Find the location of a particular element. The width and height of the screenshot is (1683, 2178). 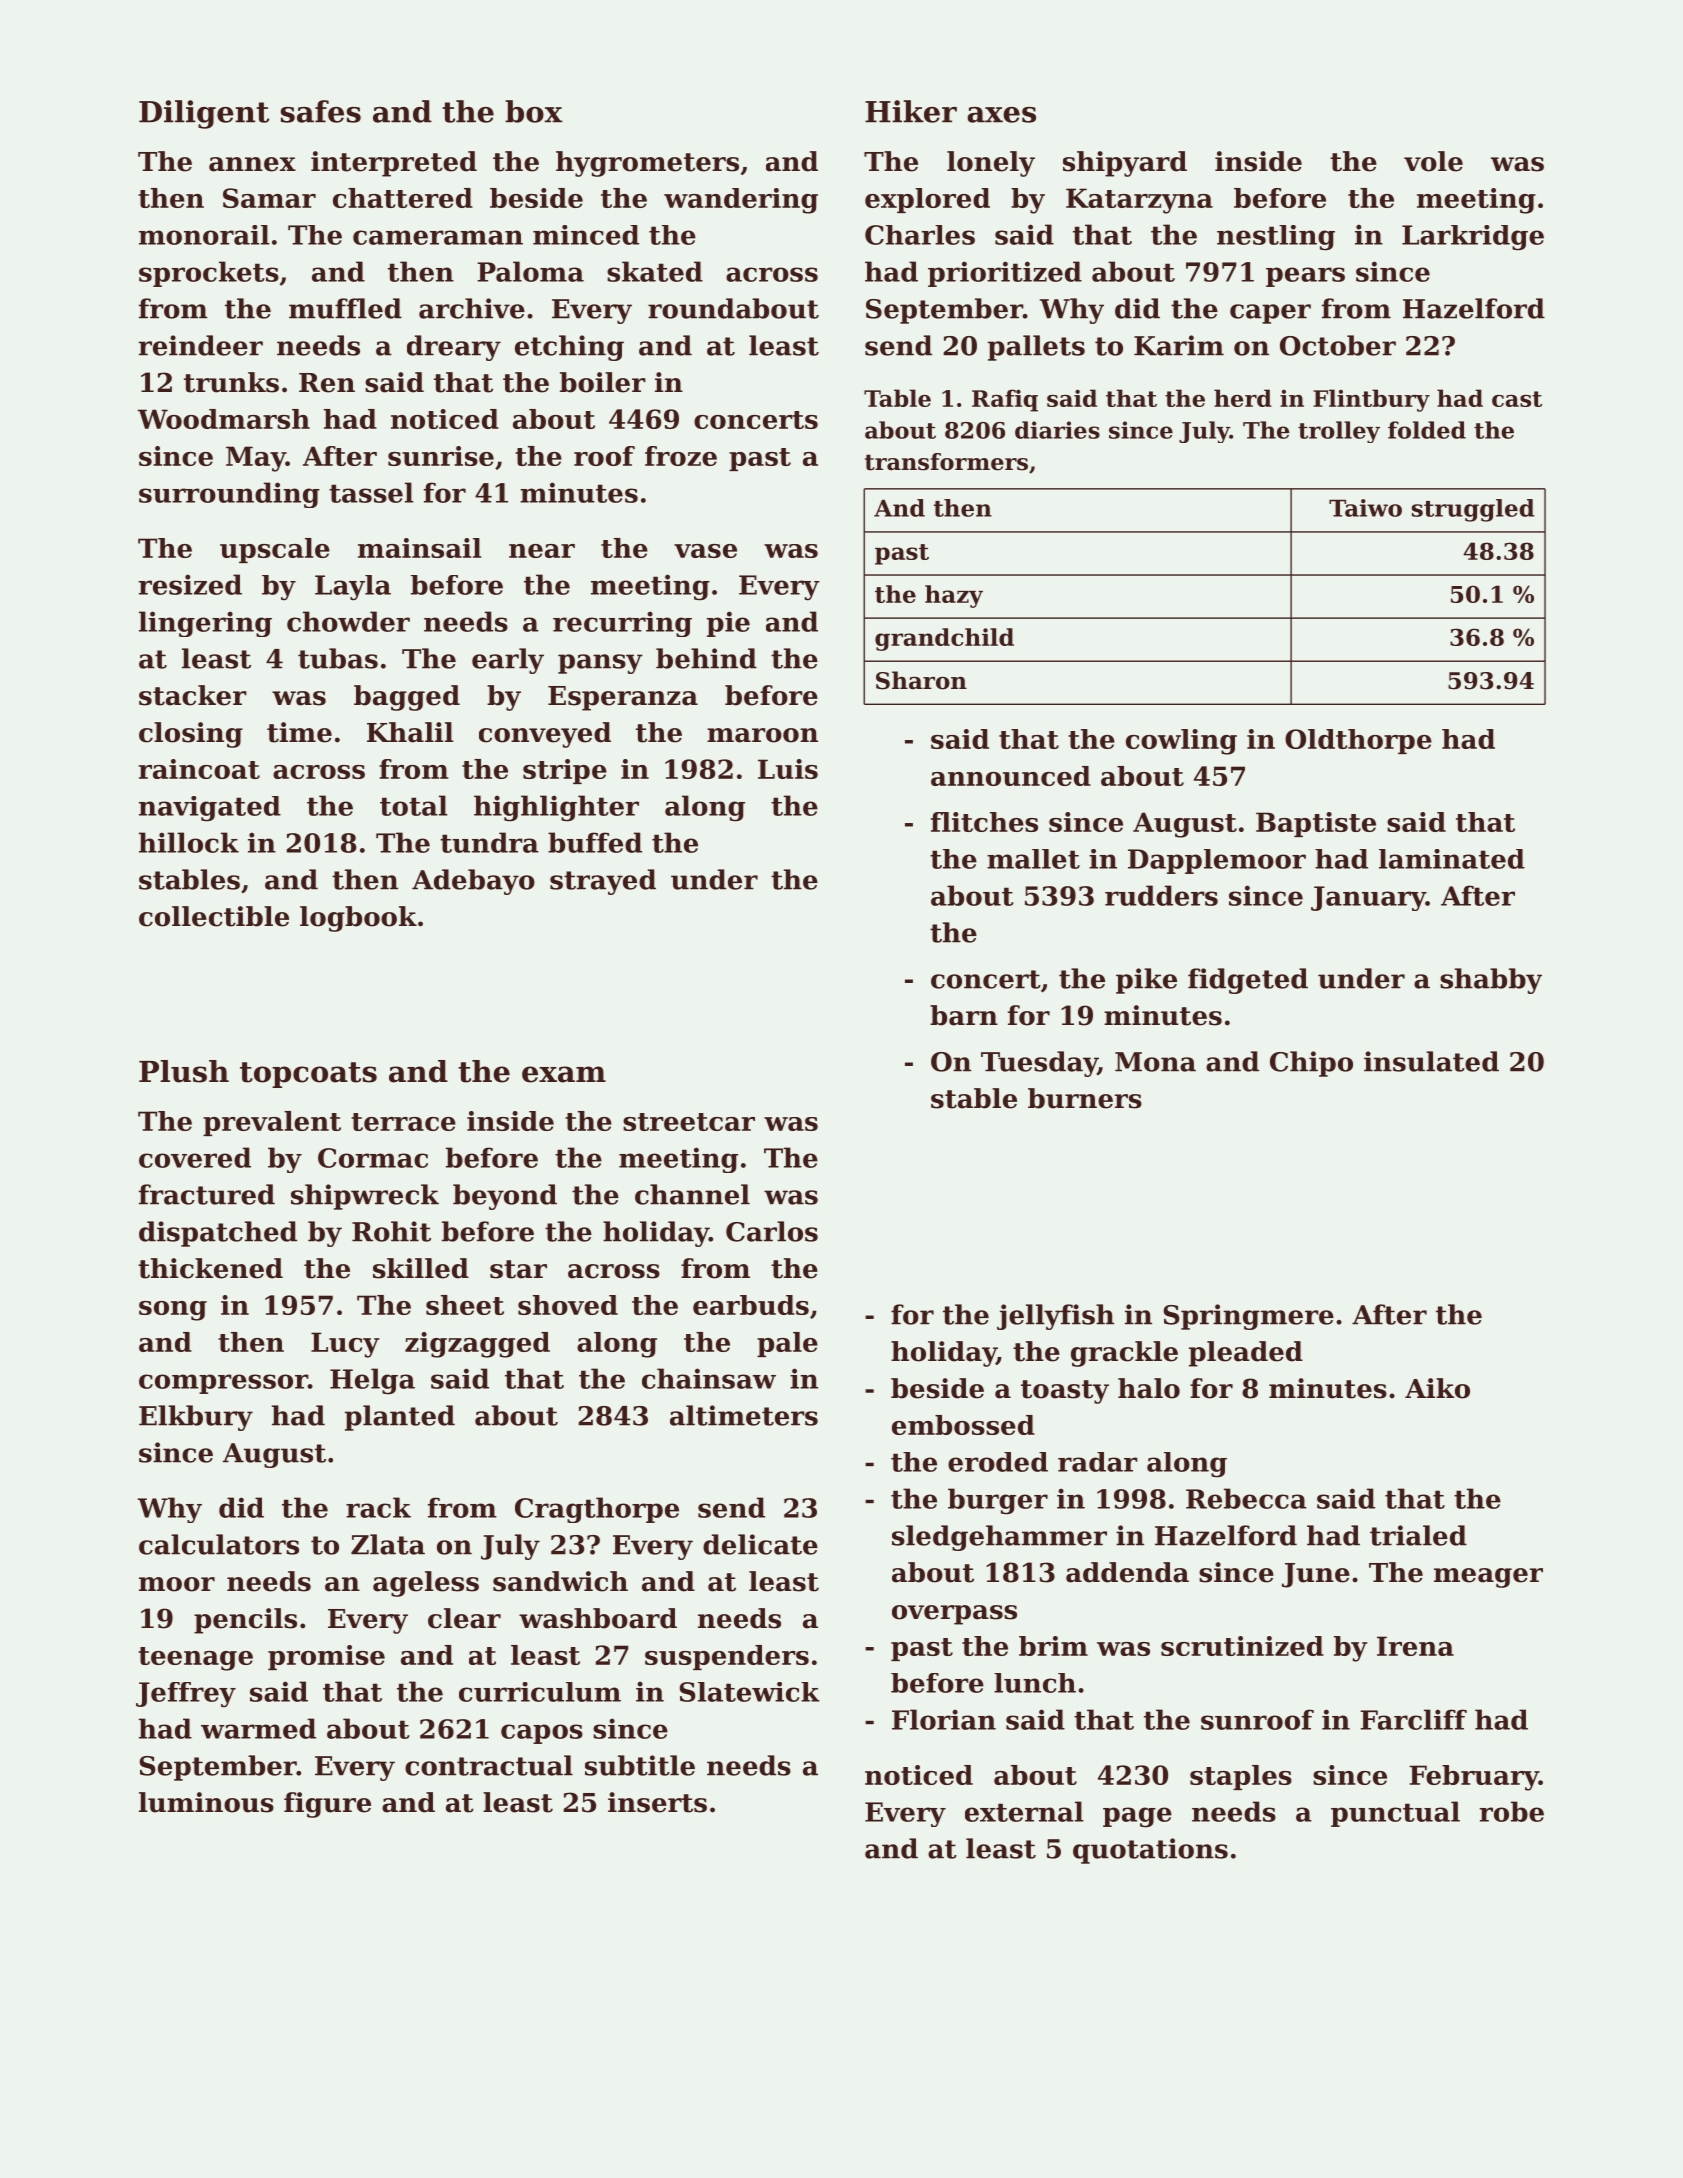

Irena is located at coordinates (1415, 1646).
